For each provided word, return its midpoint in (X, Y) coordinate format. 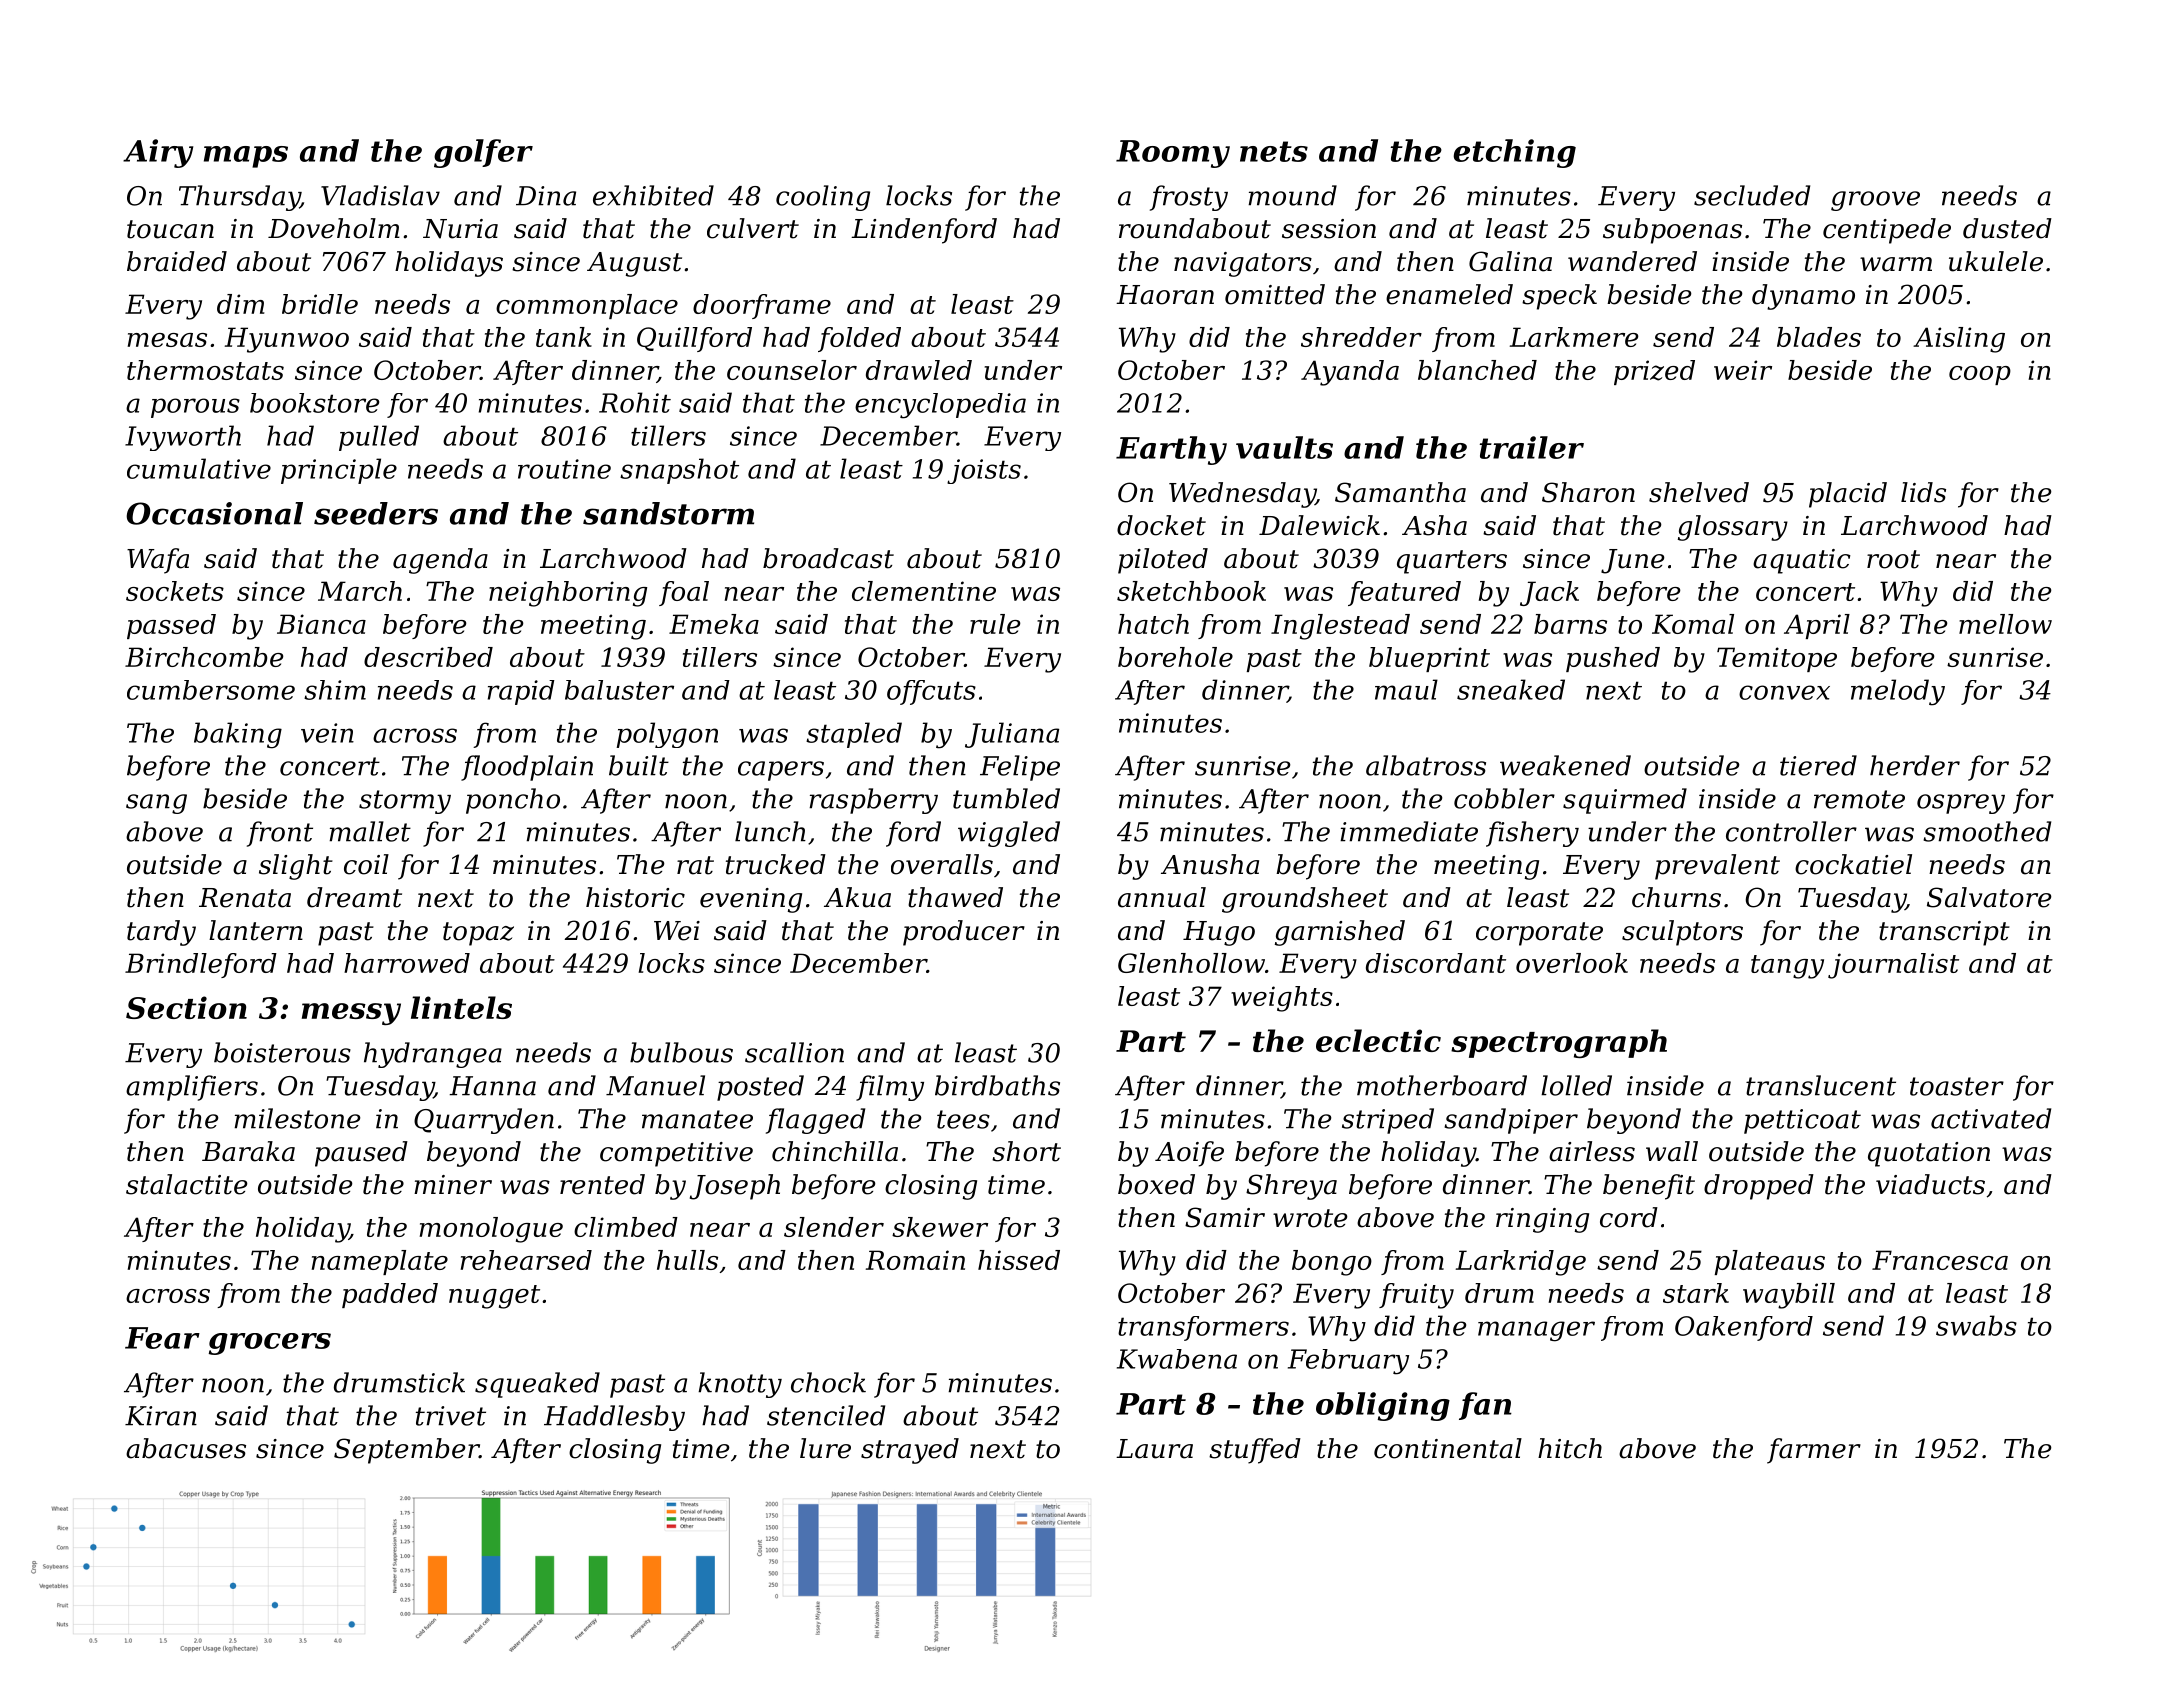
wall (1672, 1151)
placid (1848, 495)
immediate (1409, 831)
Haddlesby (614, 1418)
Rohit (635, 402)
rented (602, 1184)
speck (1559, 297)
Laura (1154, 1449)
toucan (170, 229)
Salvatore (1989, 897)
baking (238, 735)
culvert (753, 228)
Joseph (735, 1187)
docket (1161, 525)
